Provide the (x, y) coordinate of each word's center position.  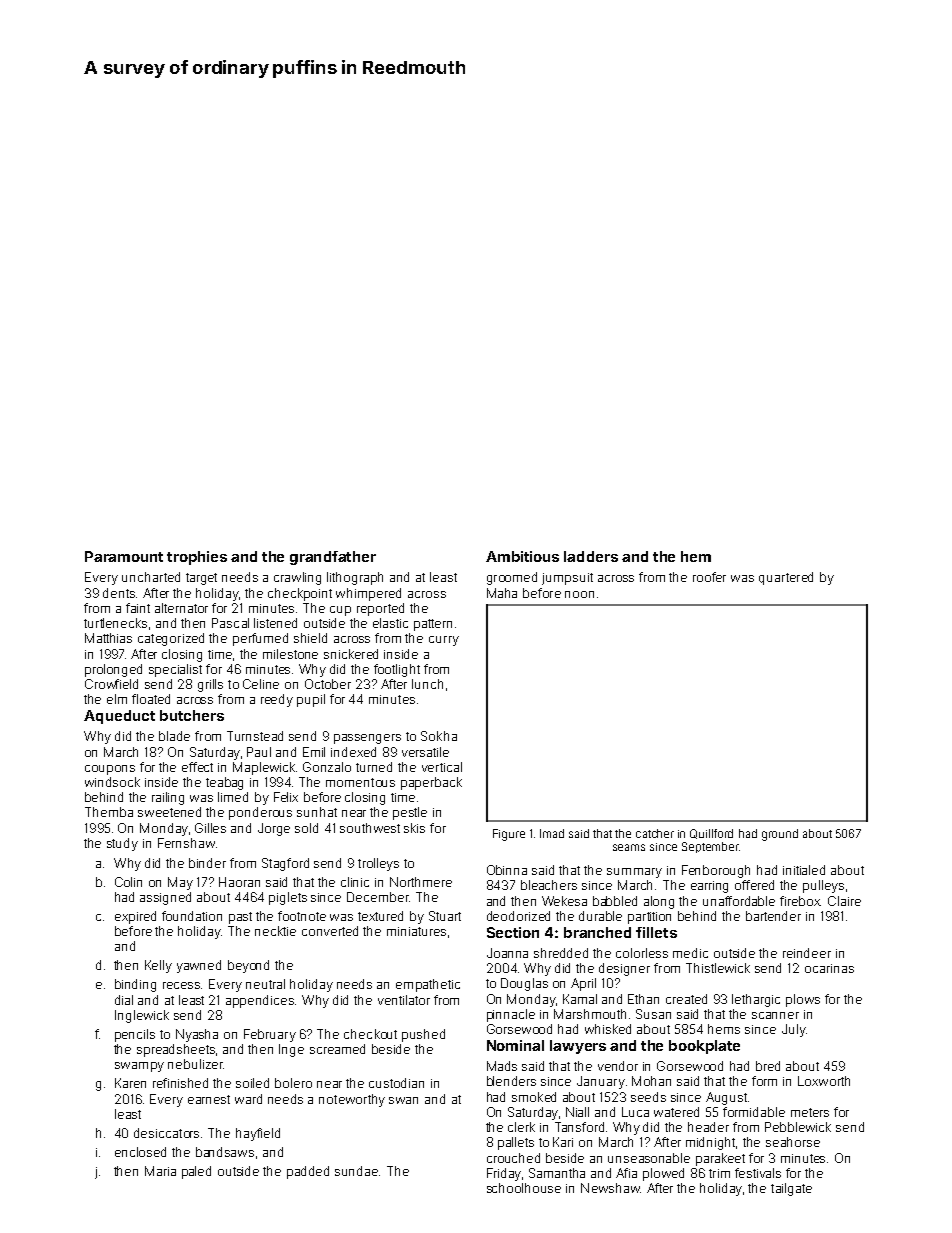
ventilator (404, 1000)
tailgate (791, 1189)
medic (690, 953)
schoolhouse (524, 1188)
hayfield (258, 1134)
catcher (655, 833)
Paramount (124, 556)
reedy (277, 700)
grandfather (333, 558)
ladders (591, 556)
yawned (199, 966)
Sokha (439, 736)
